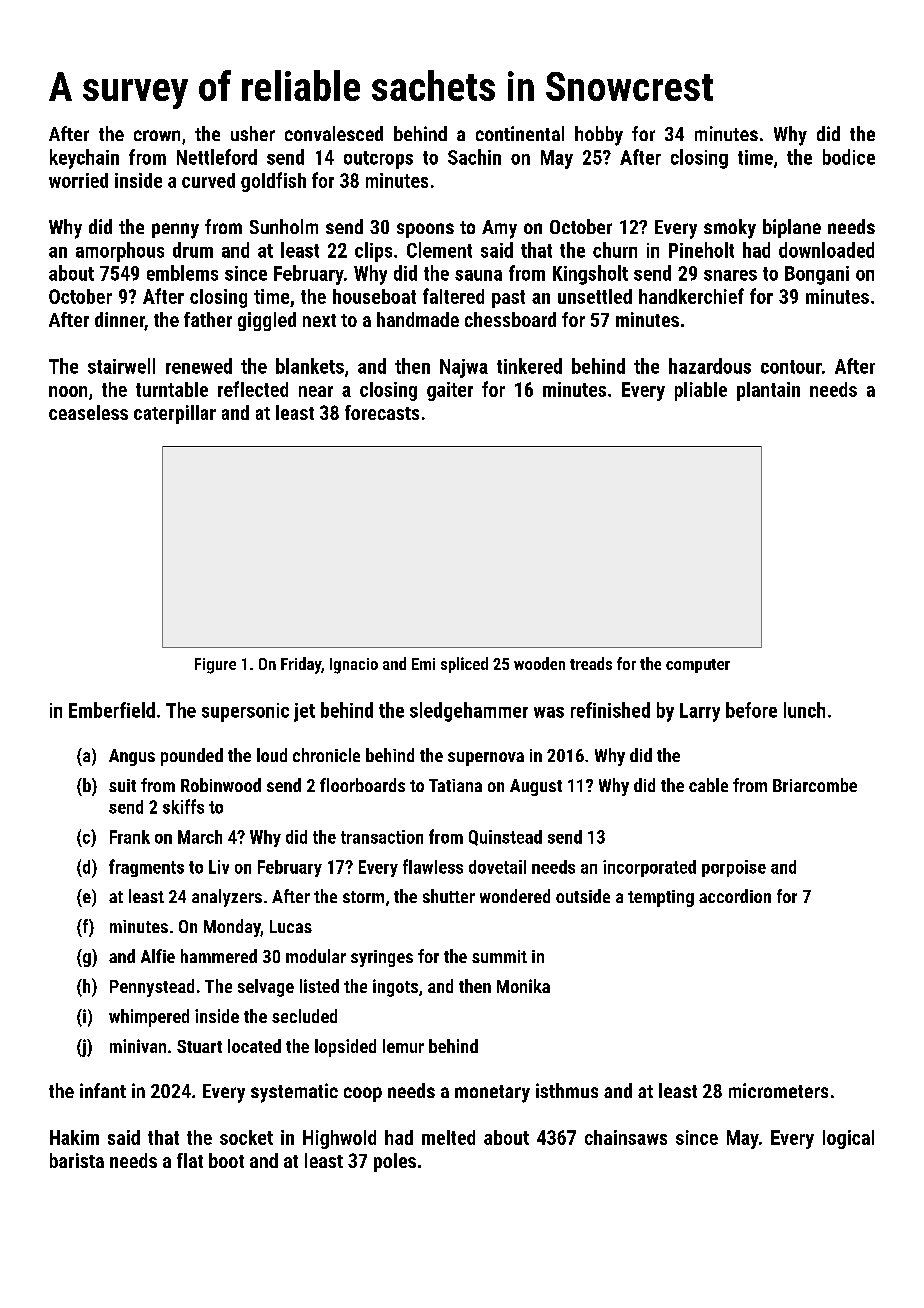  I want to click on plantain, so click(768, 391).
